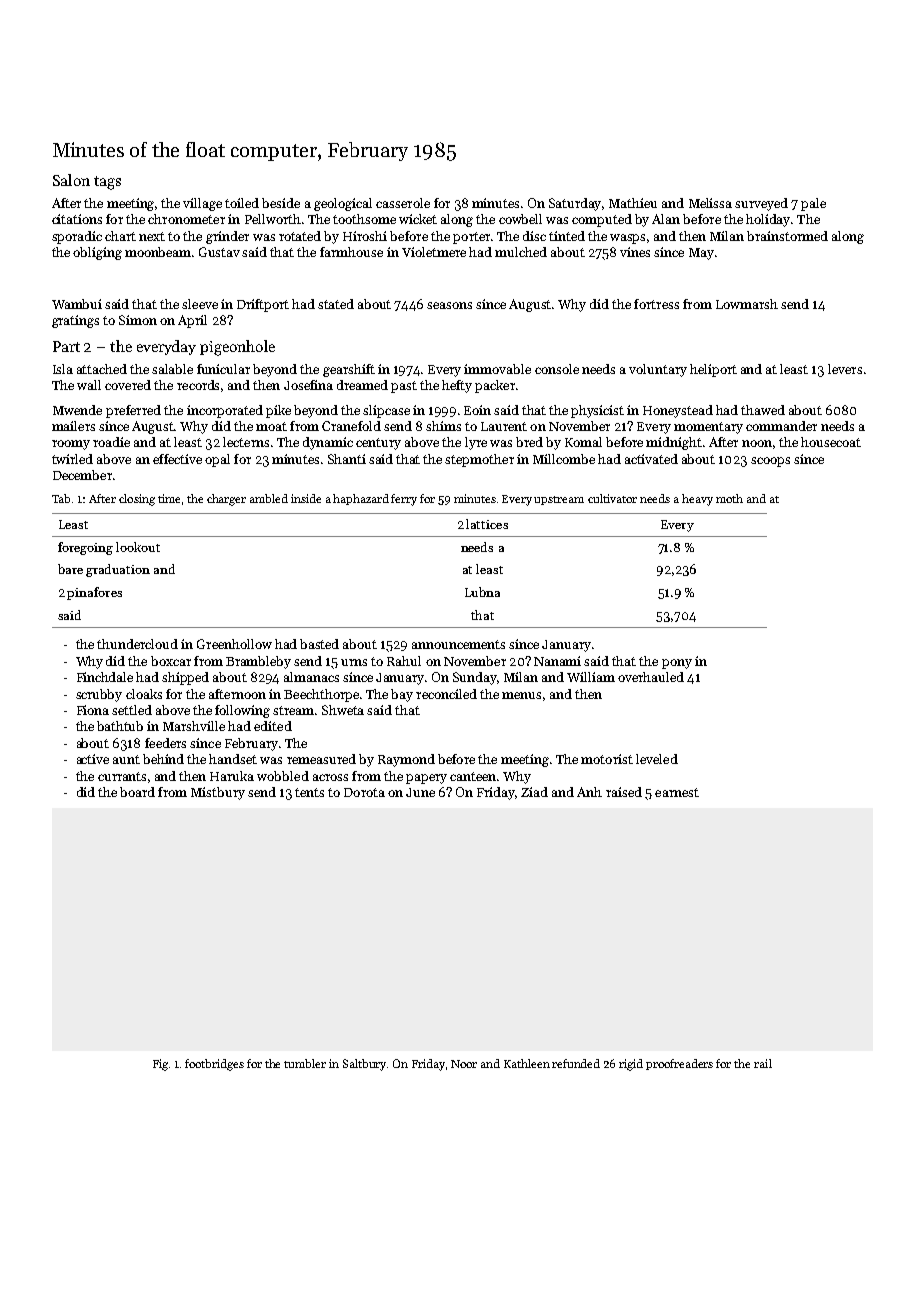 This screenshot has height=1314, width=924. I want to click on tumbler, so click(305, 1063).
